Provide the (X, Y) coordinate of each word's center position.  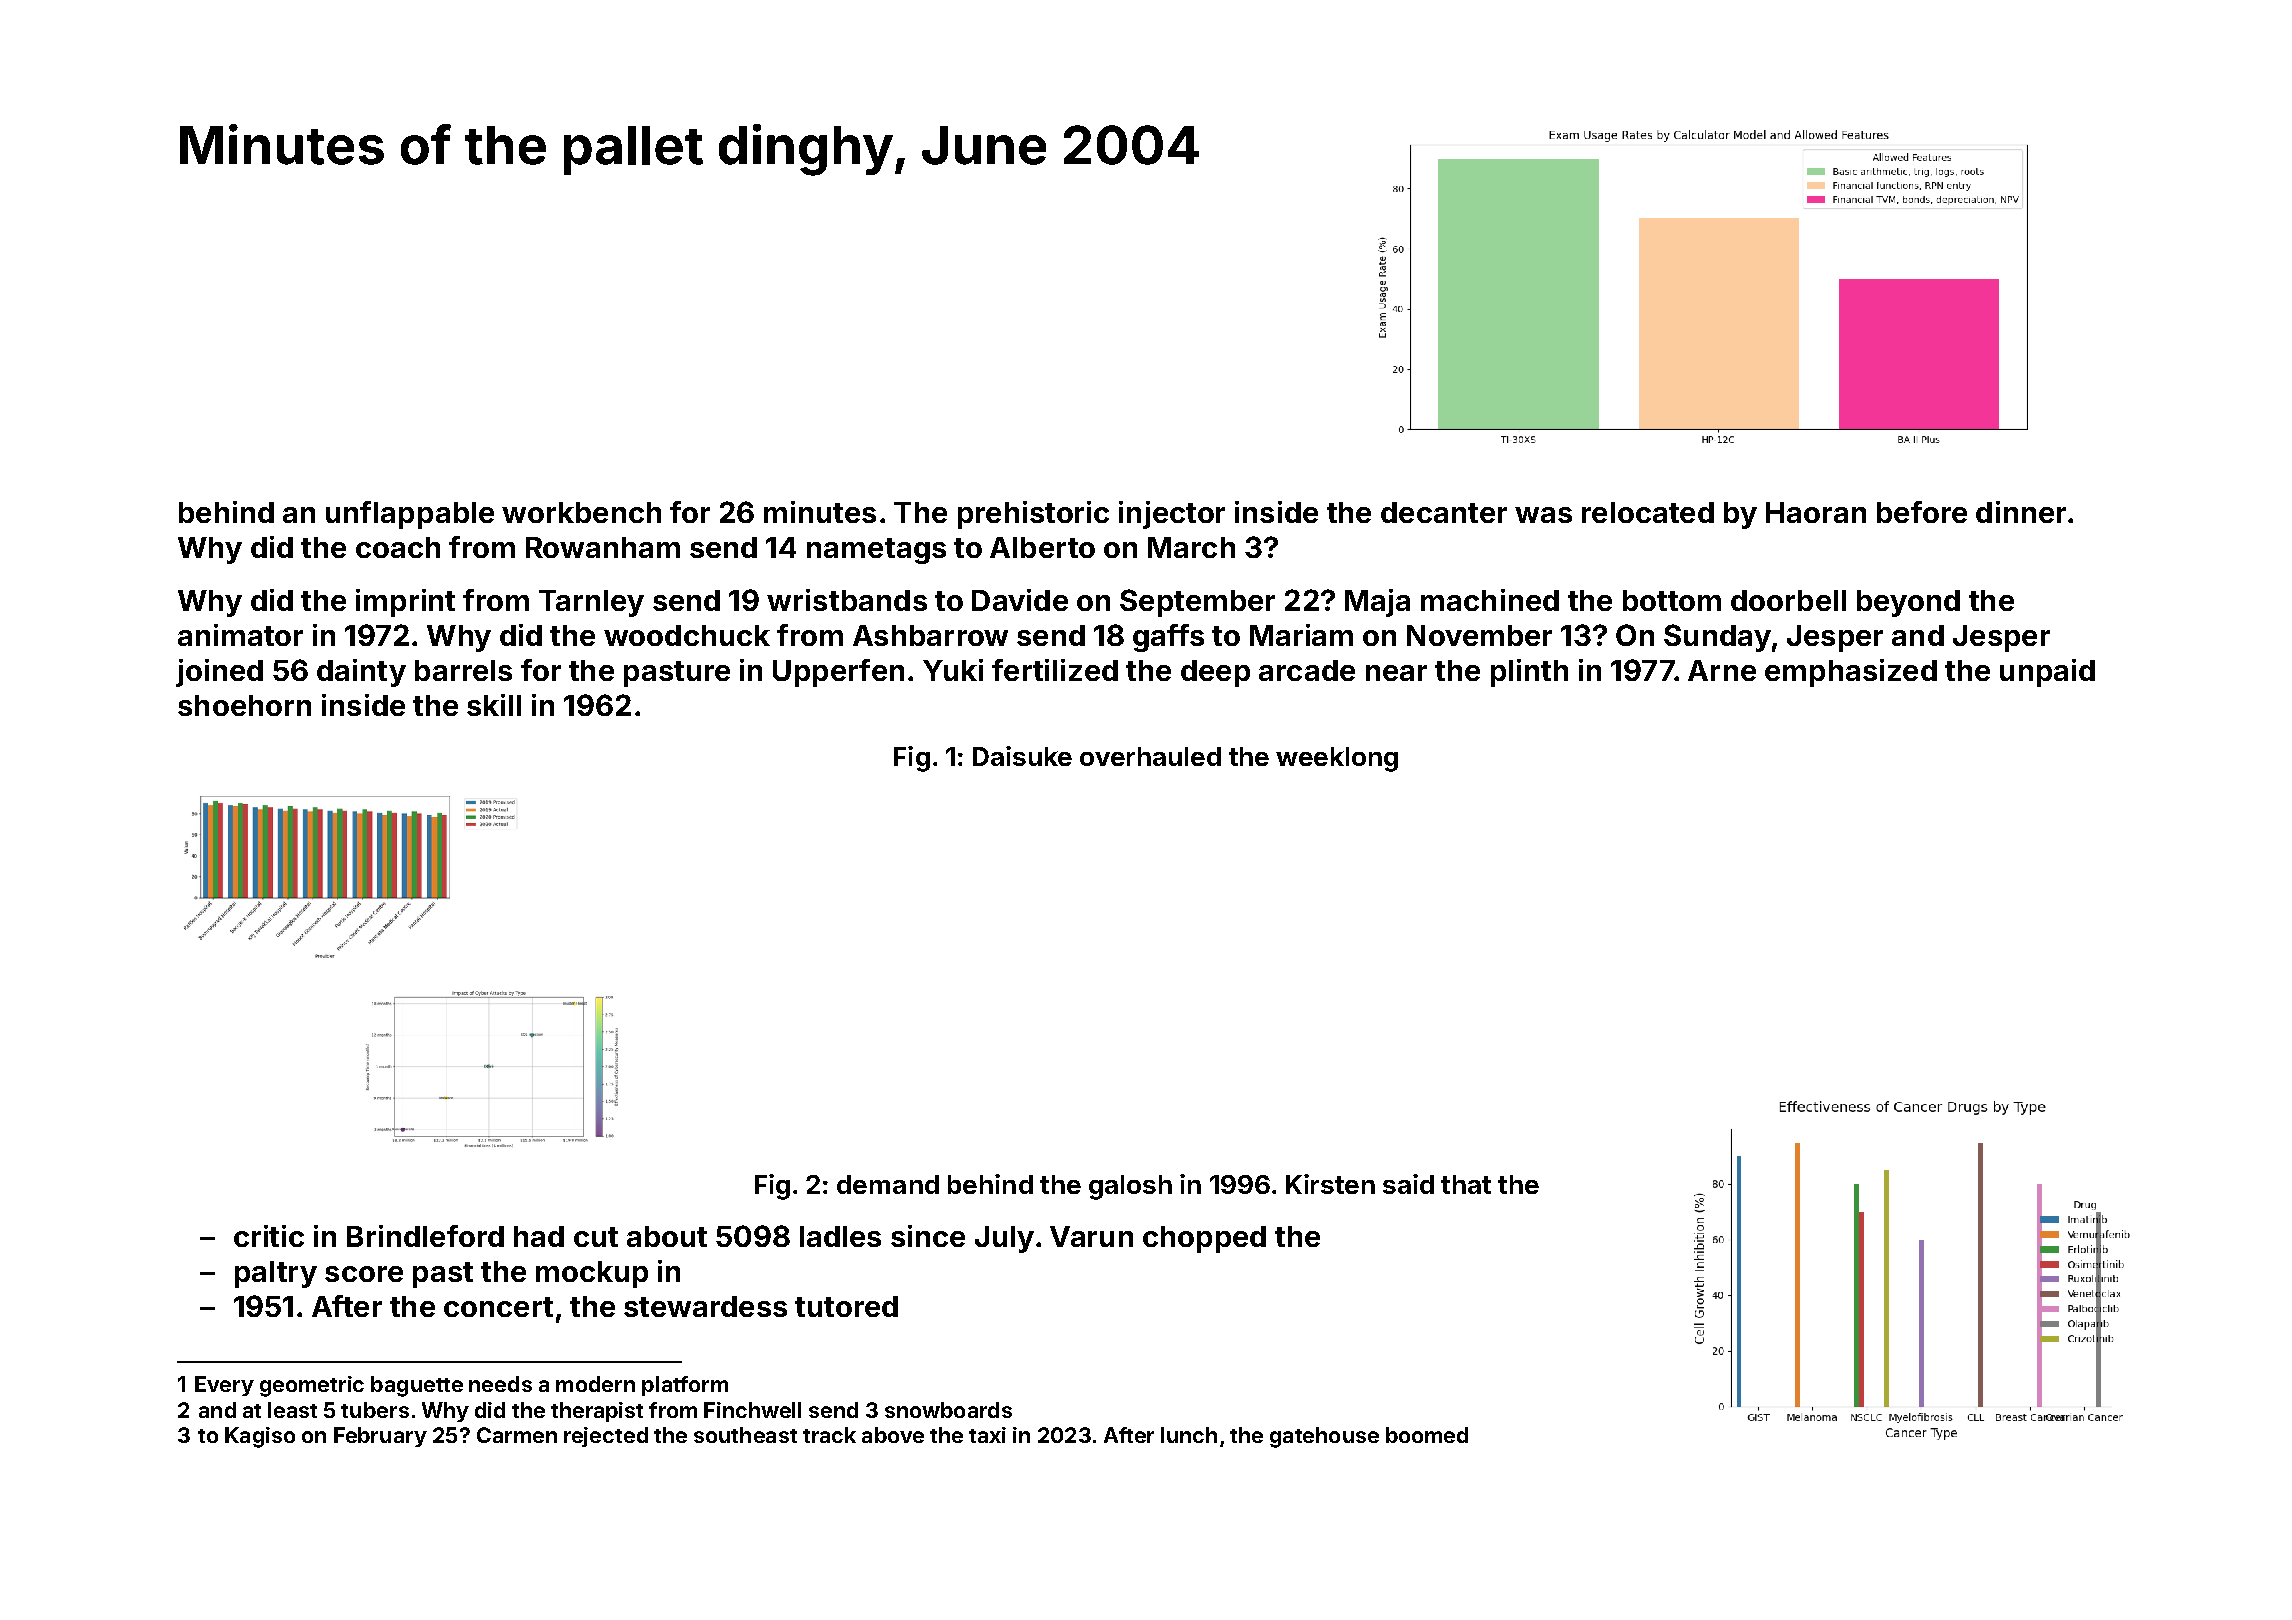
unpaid (2047, 673)
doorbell (1788, 600)
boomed (1427, 1435)
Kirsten (1330, 1184)
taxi (987, 1435)
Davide (1020, 600)
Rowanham (603, 547)
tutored (846, 1306)
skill (494, 705)
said (1408, 1184)
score (364, 1274)
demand (888, 1184)
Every (224, 1386)
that (1466, 1184)
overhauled (1150, 756)
